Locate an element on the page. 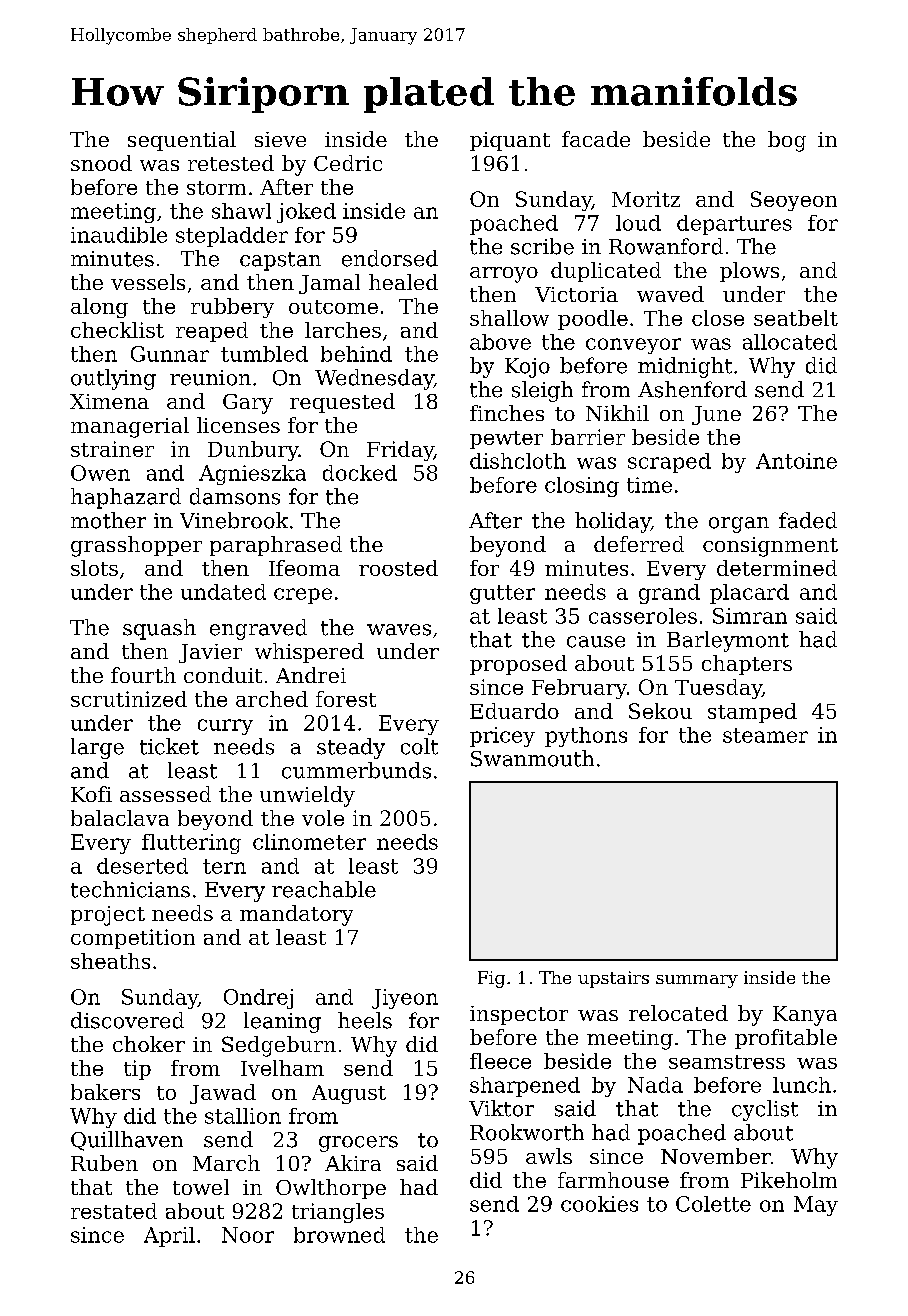 This image has height=1316, width=908. Kofi is located at coordinates (91, 794).
